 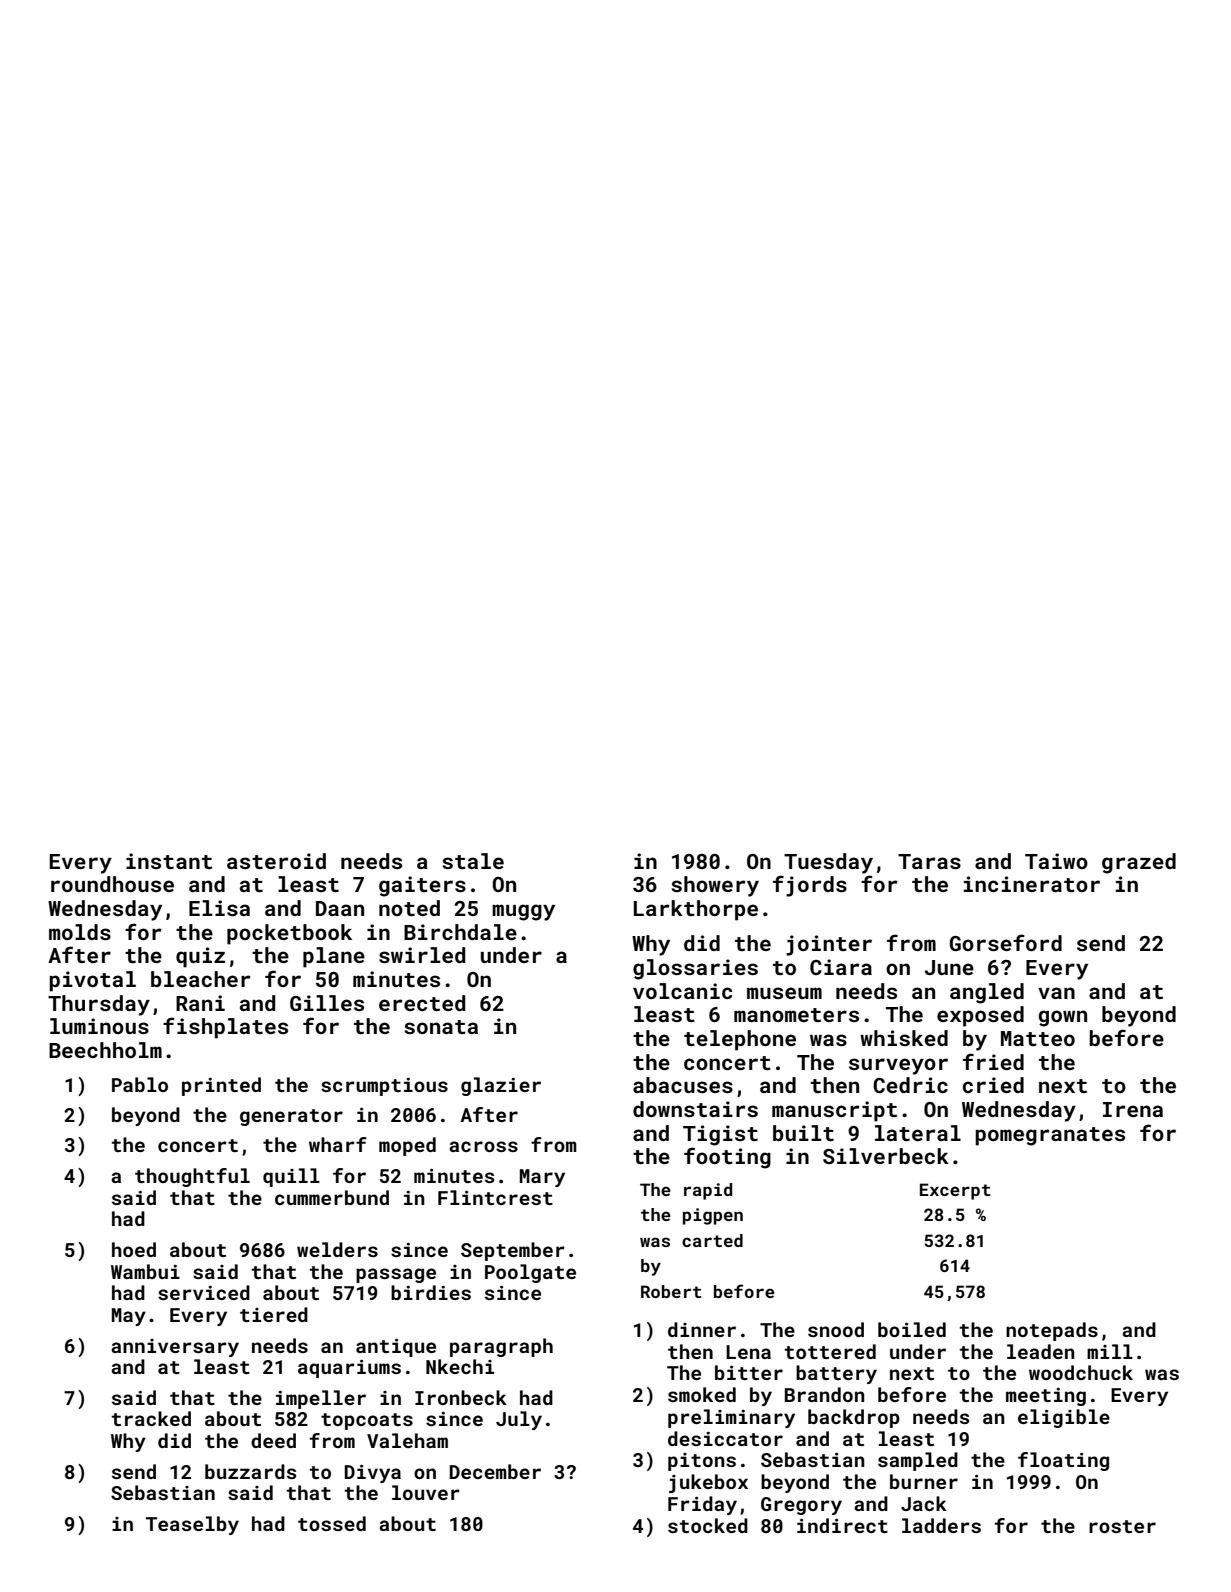 What do you see at coordinates (720, 1135) in the document?
I see `Tigist` at bounding box center [720, 1135].
